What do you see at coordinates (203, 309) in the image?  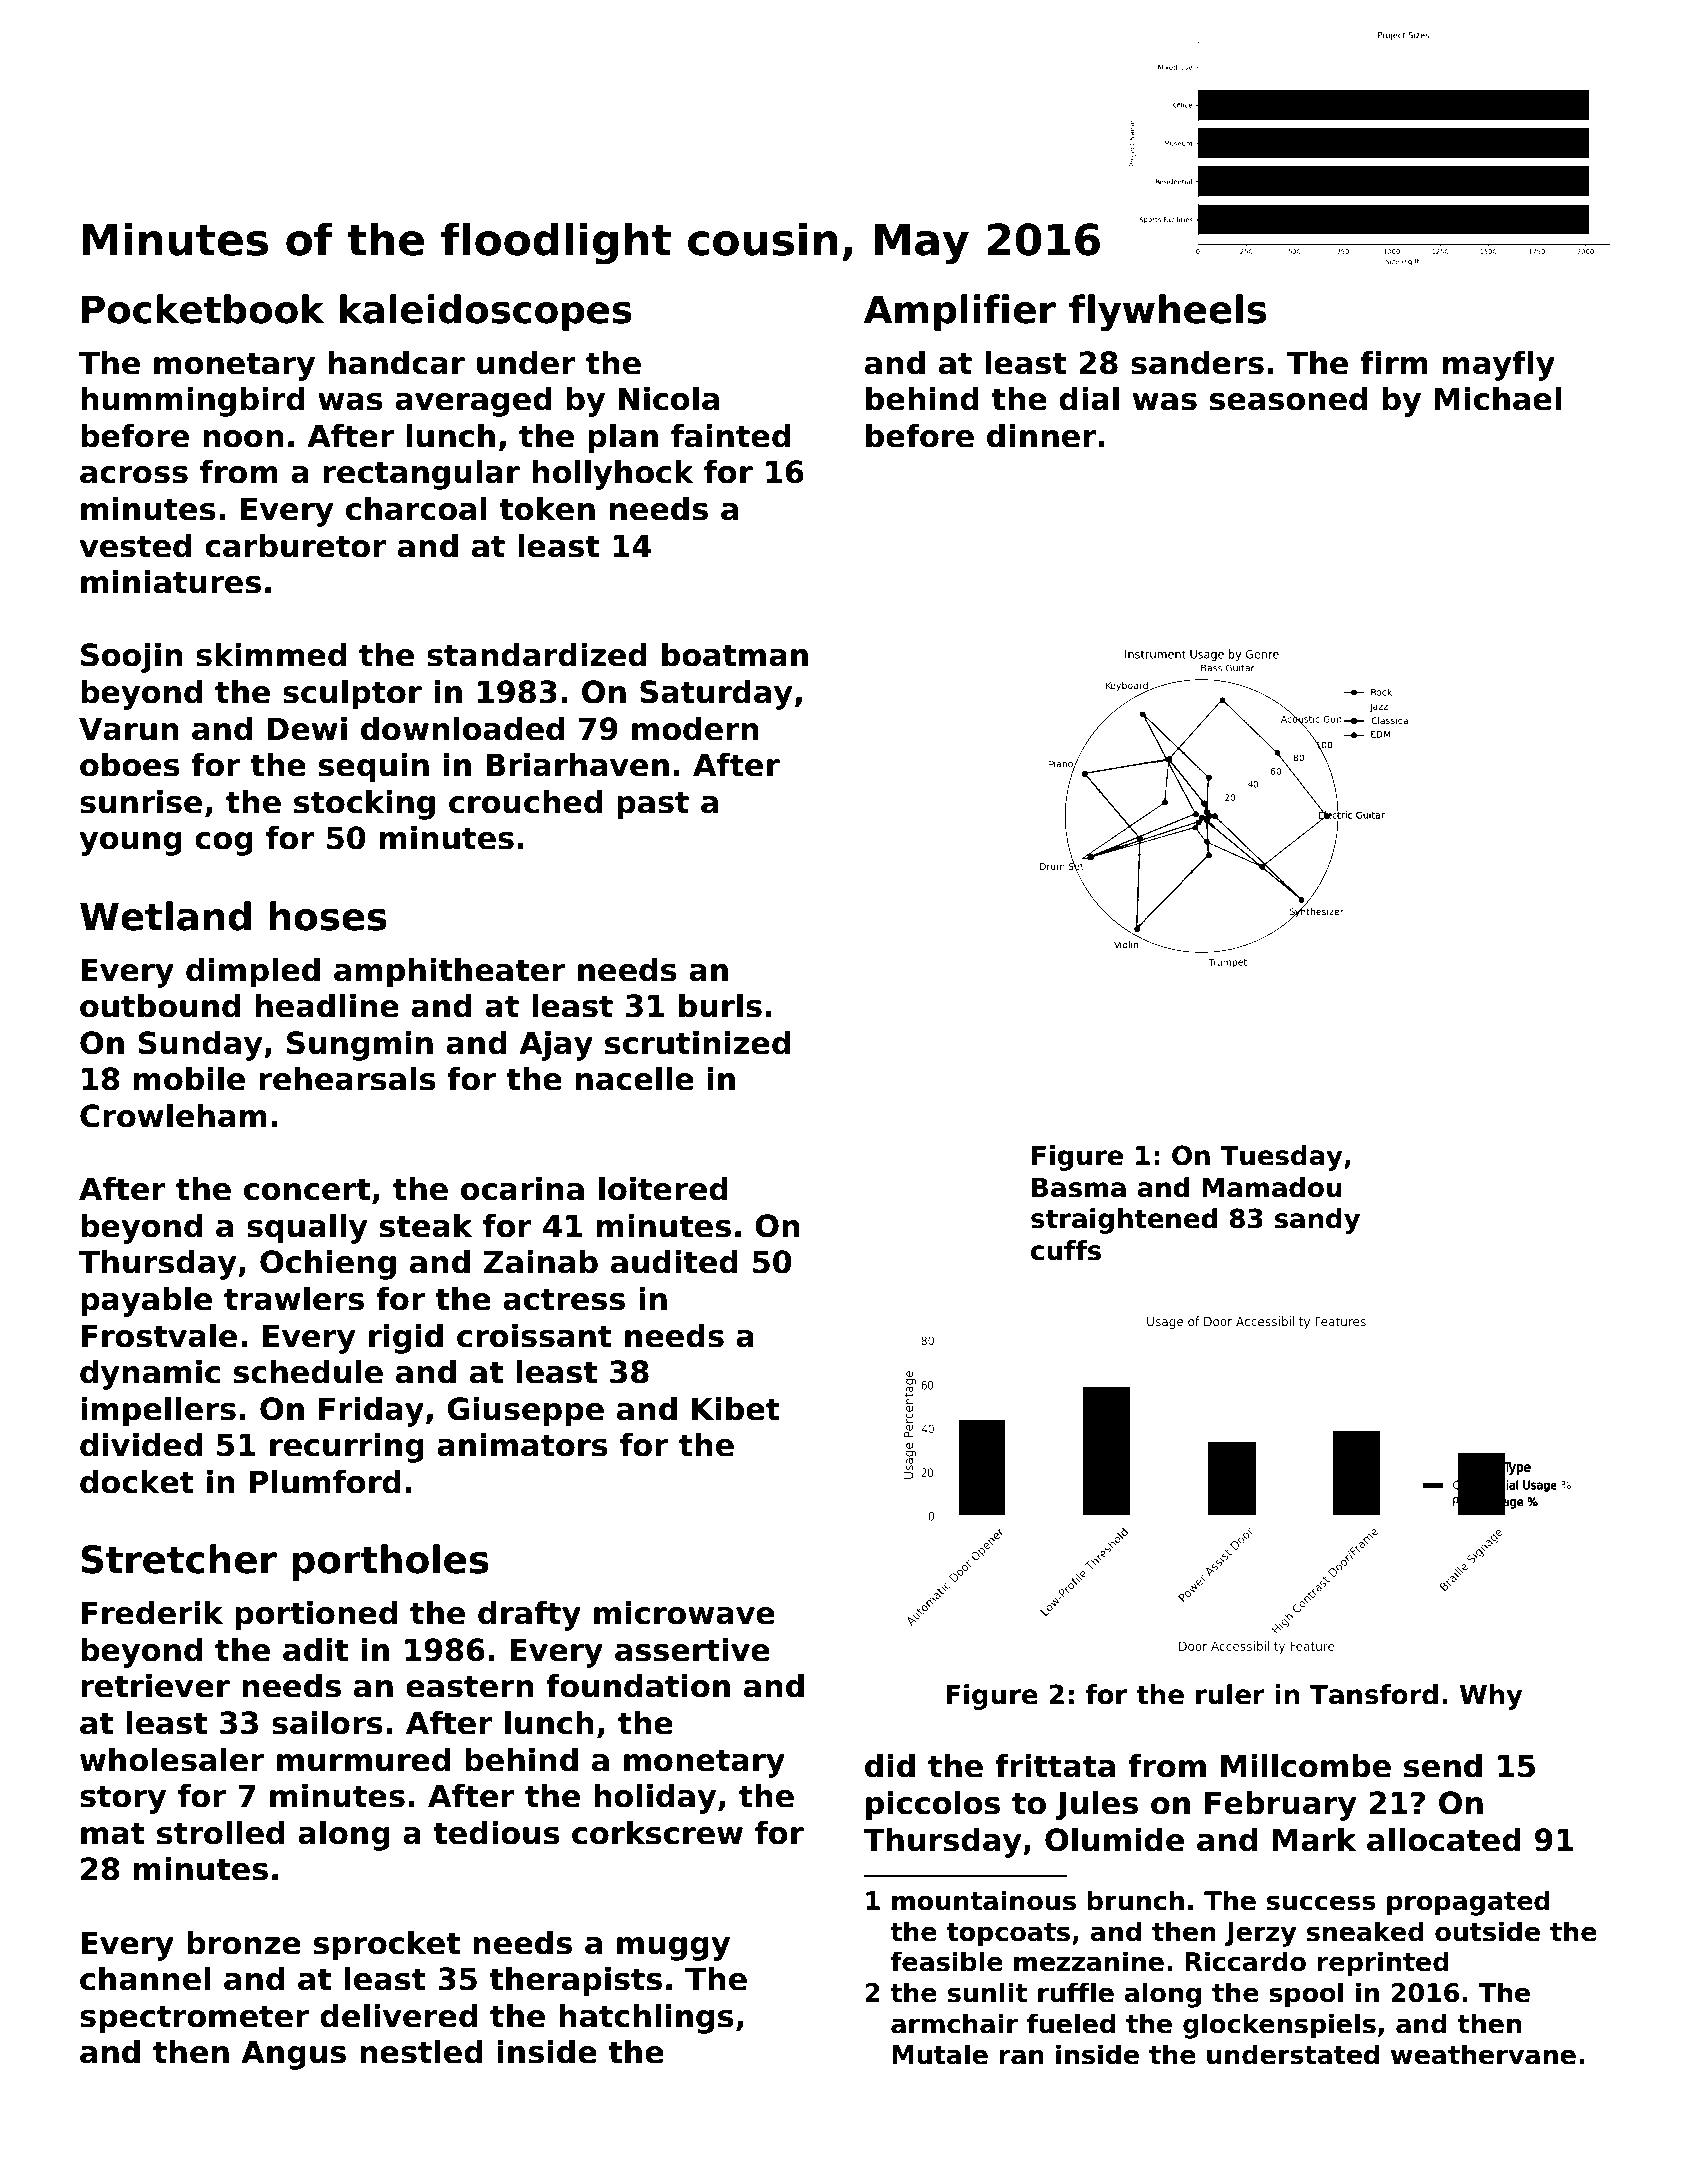 I see `Pocketbook` at bounding box center [203, 309].
